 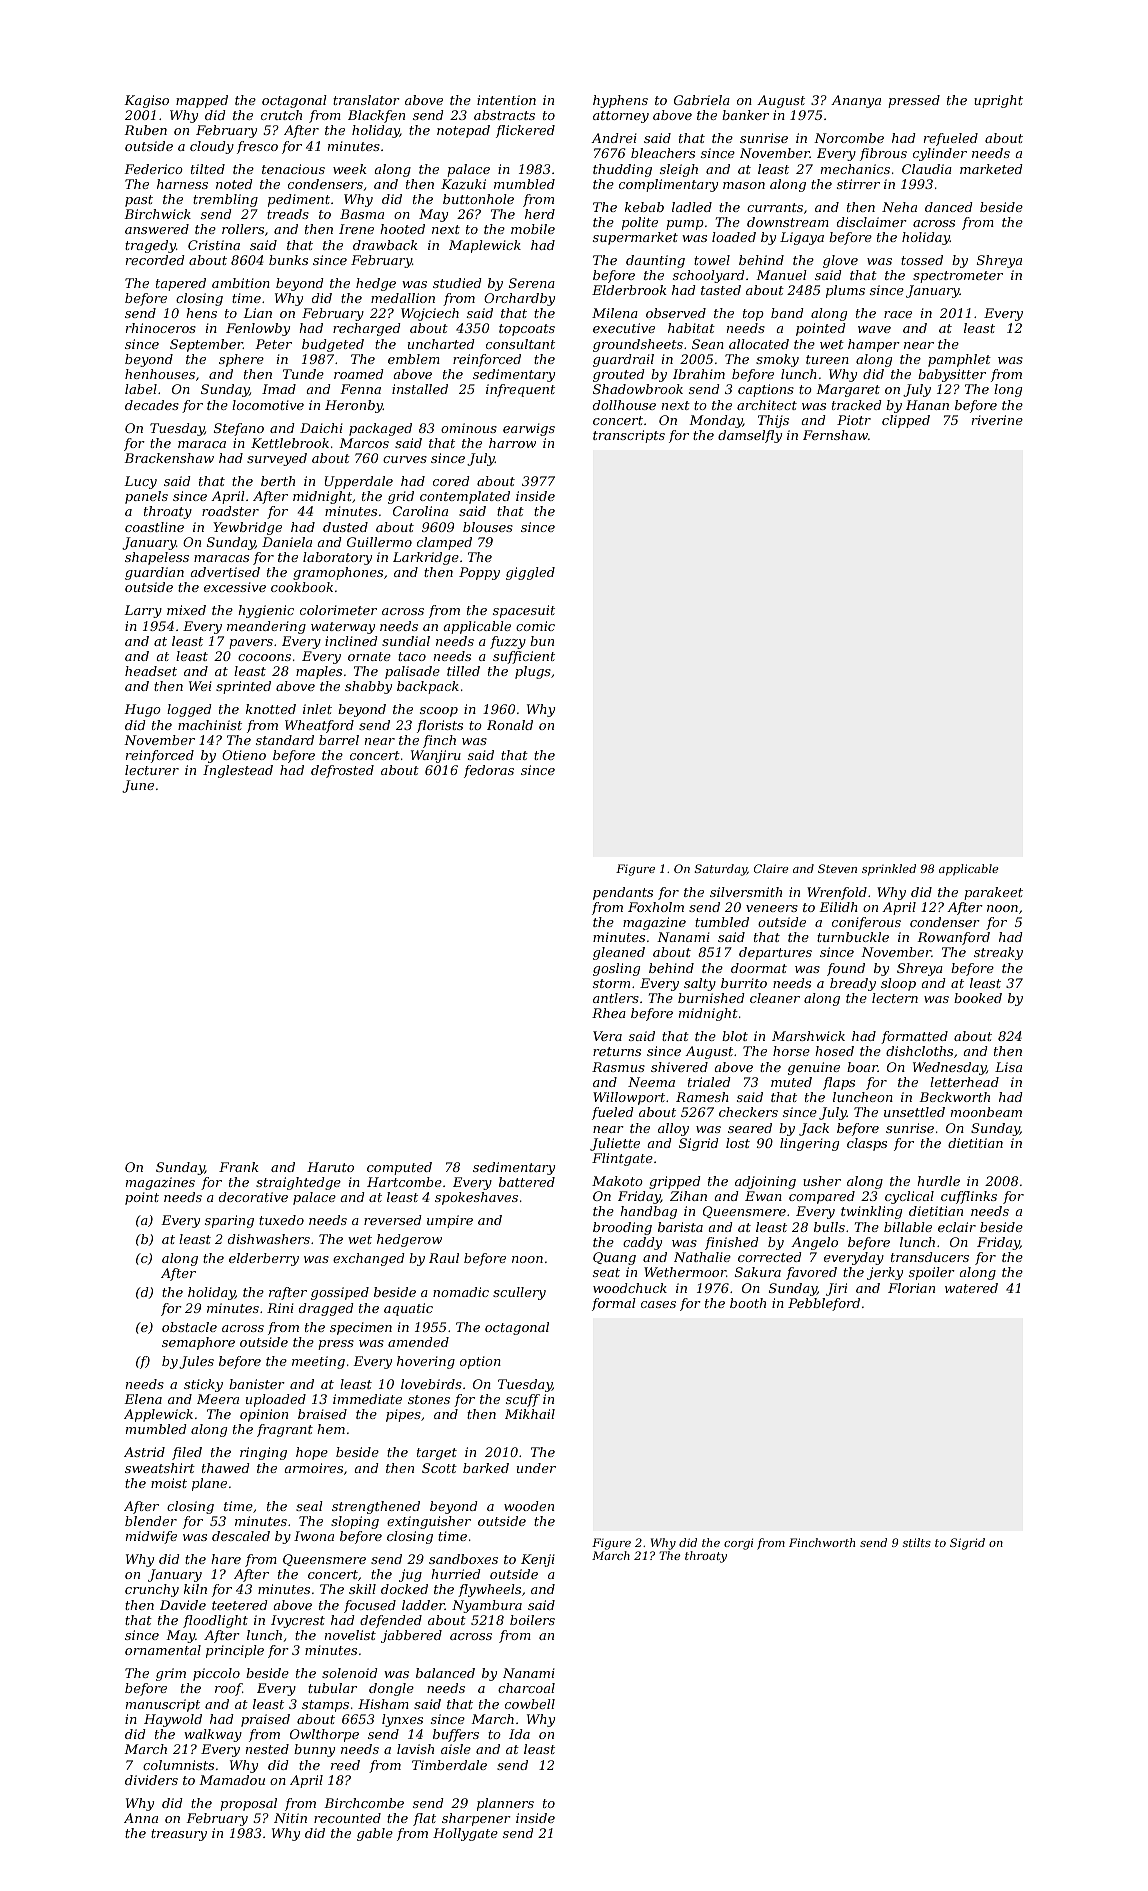 I want to click on giggled, so click(x=530, y=573).
